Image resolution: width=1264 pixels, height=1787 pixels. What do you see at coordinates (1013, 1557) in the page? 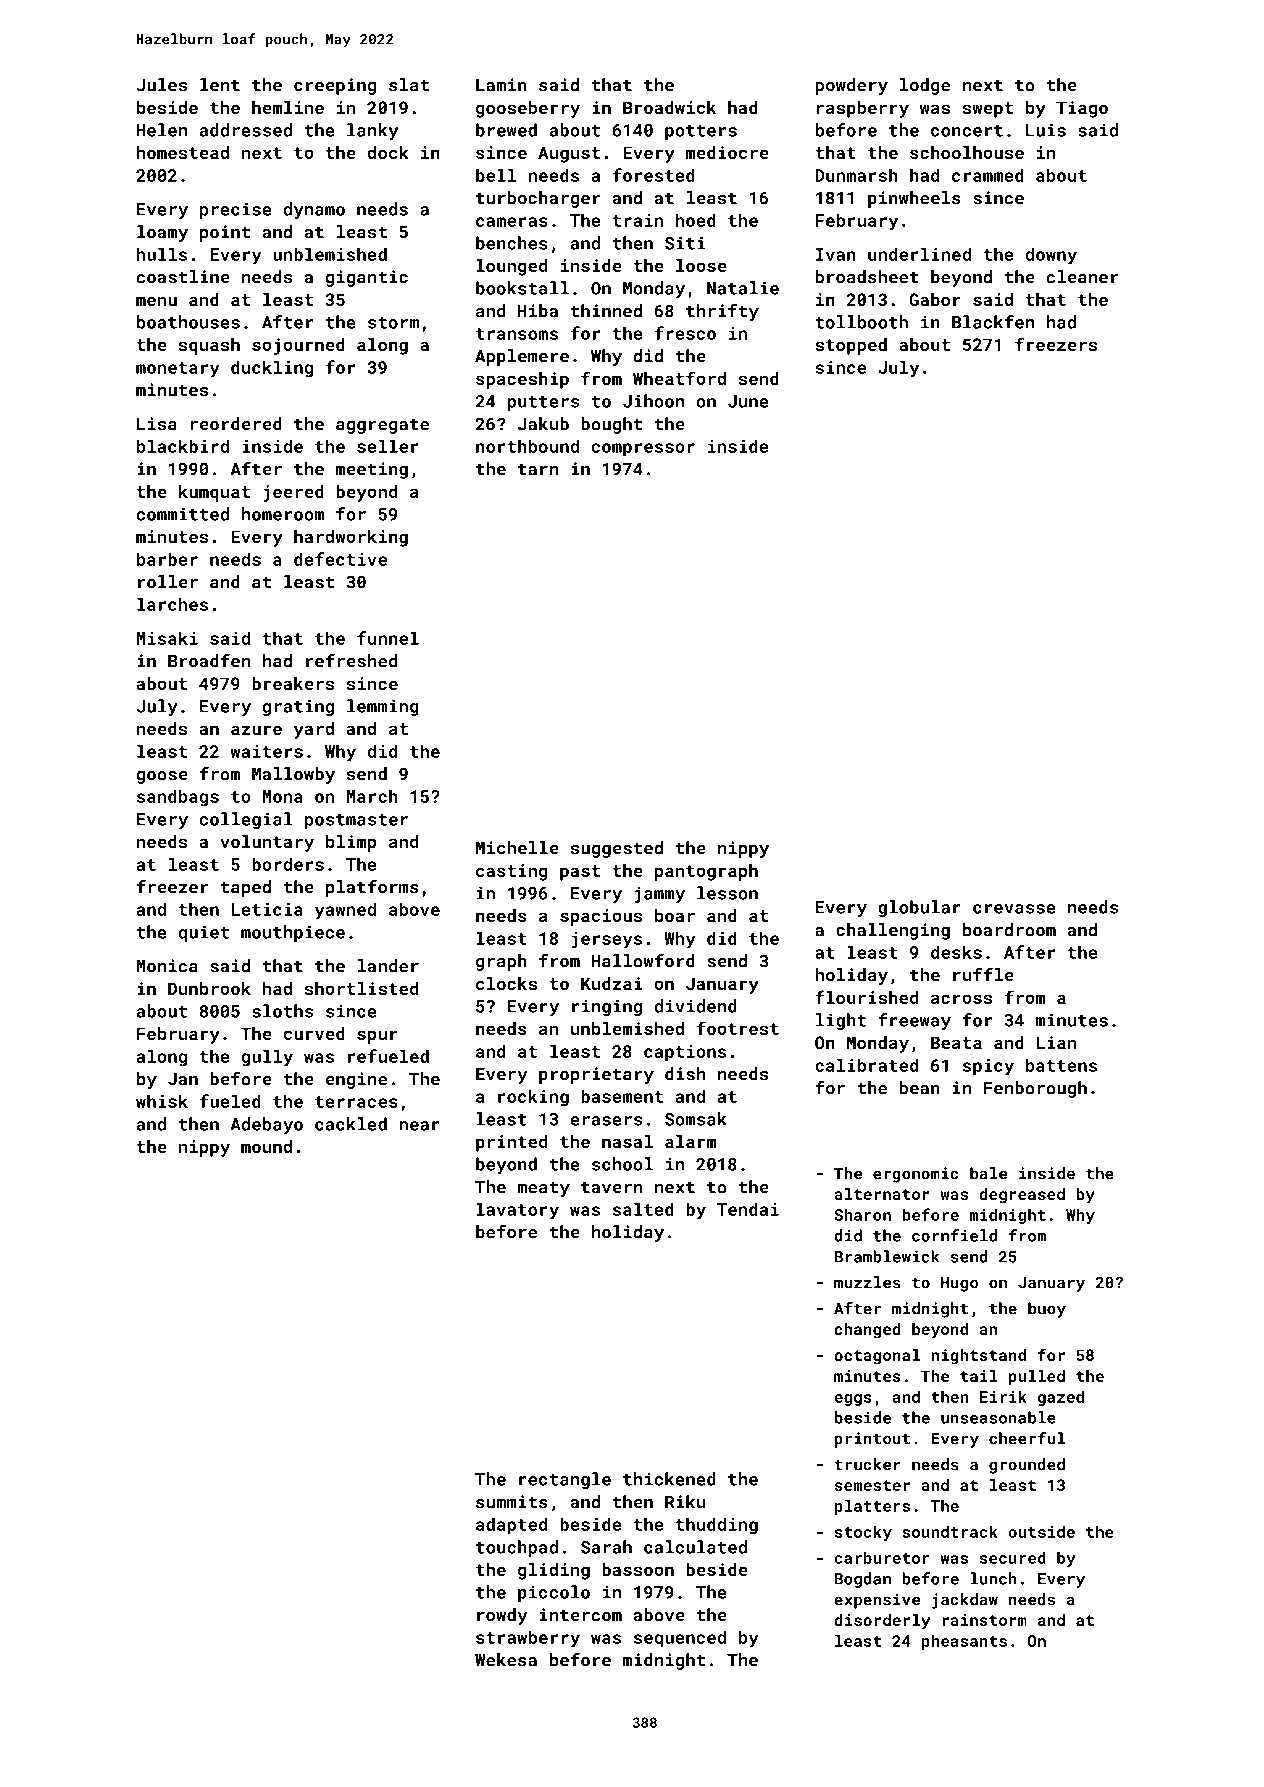
I see `secured` at bounding box center [1013, 1557].
